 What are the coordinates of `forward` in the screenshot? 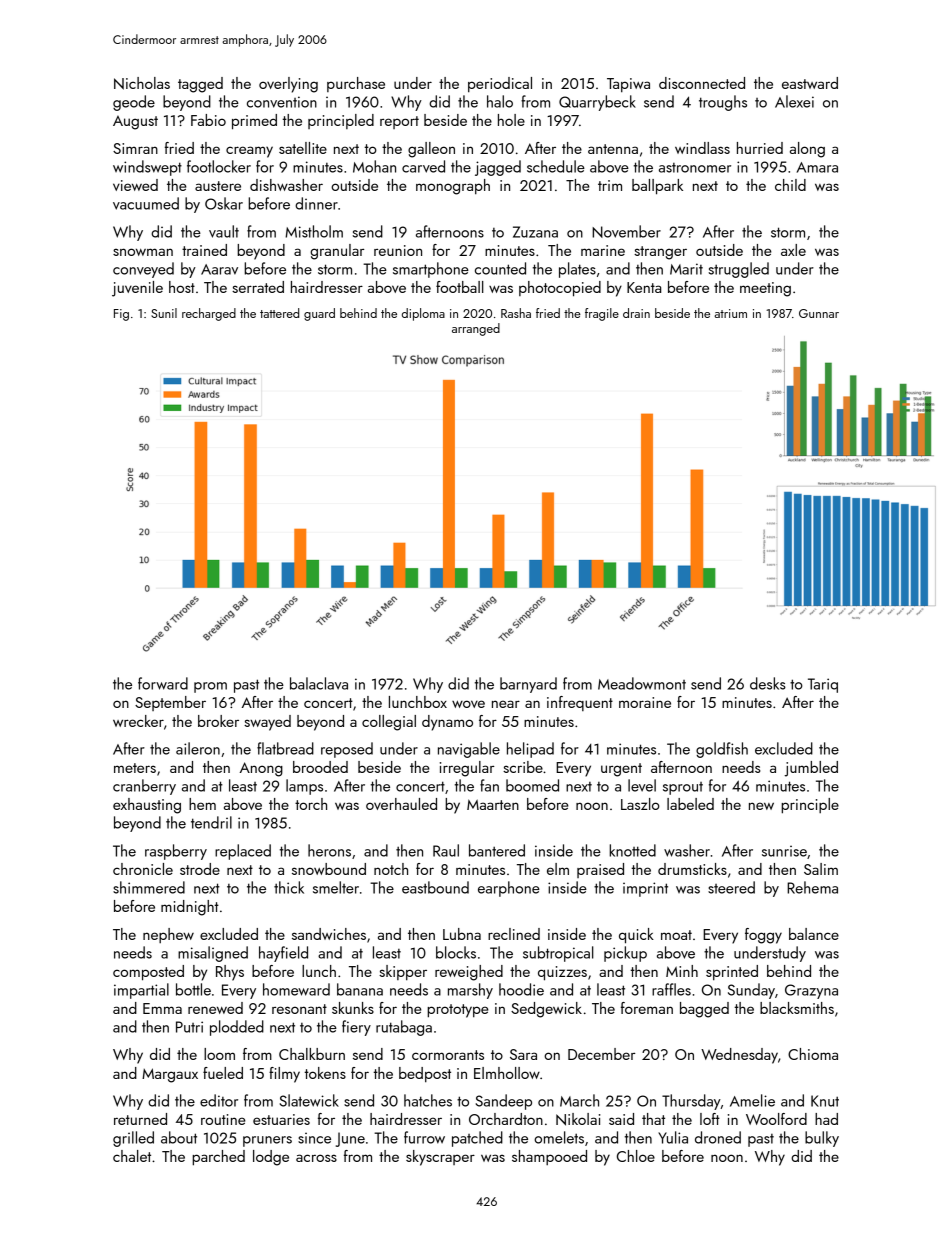 It's located at (163, 683).
